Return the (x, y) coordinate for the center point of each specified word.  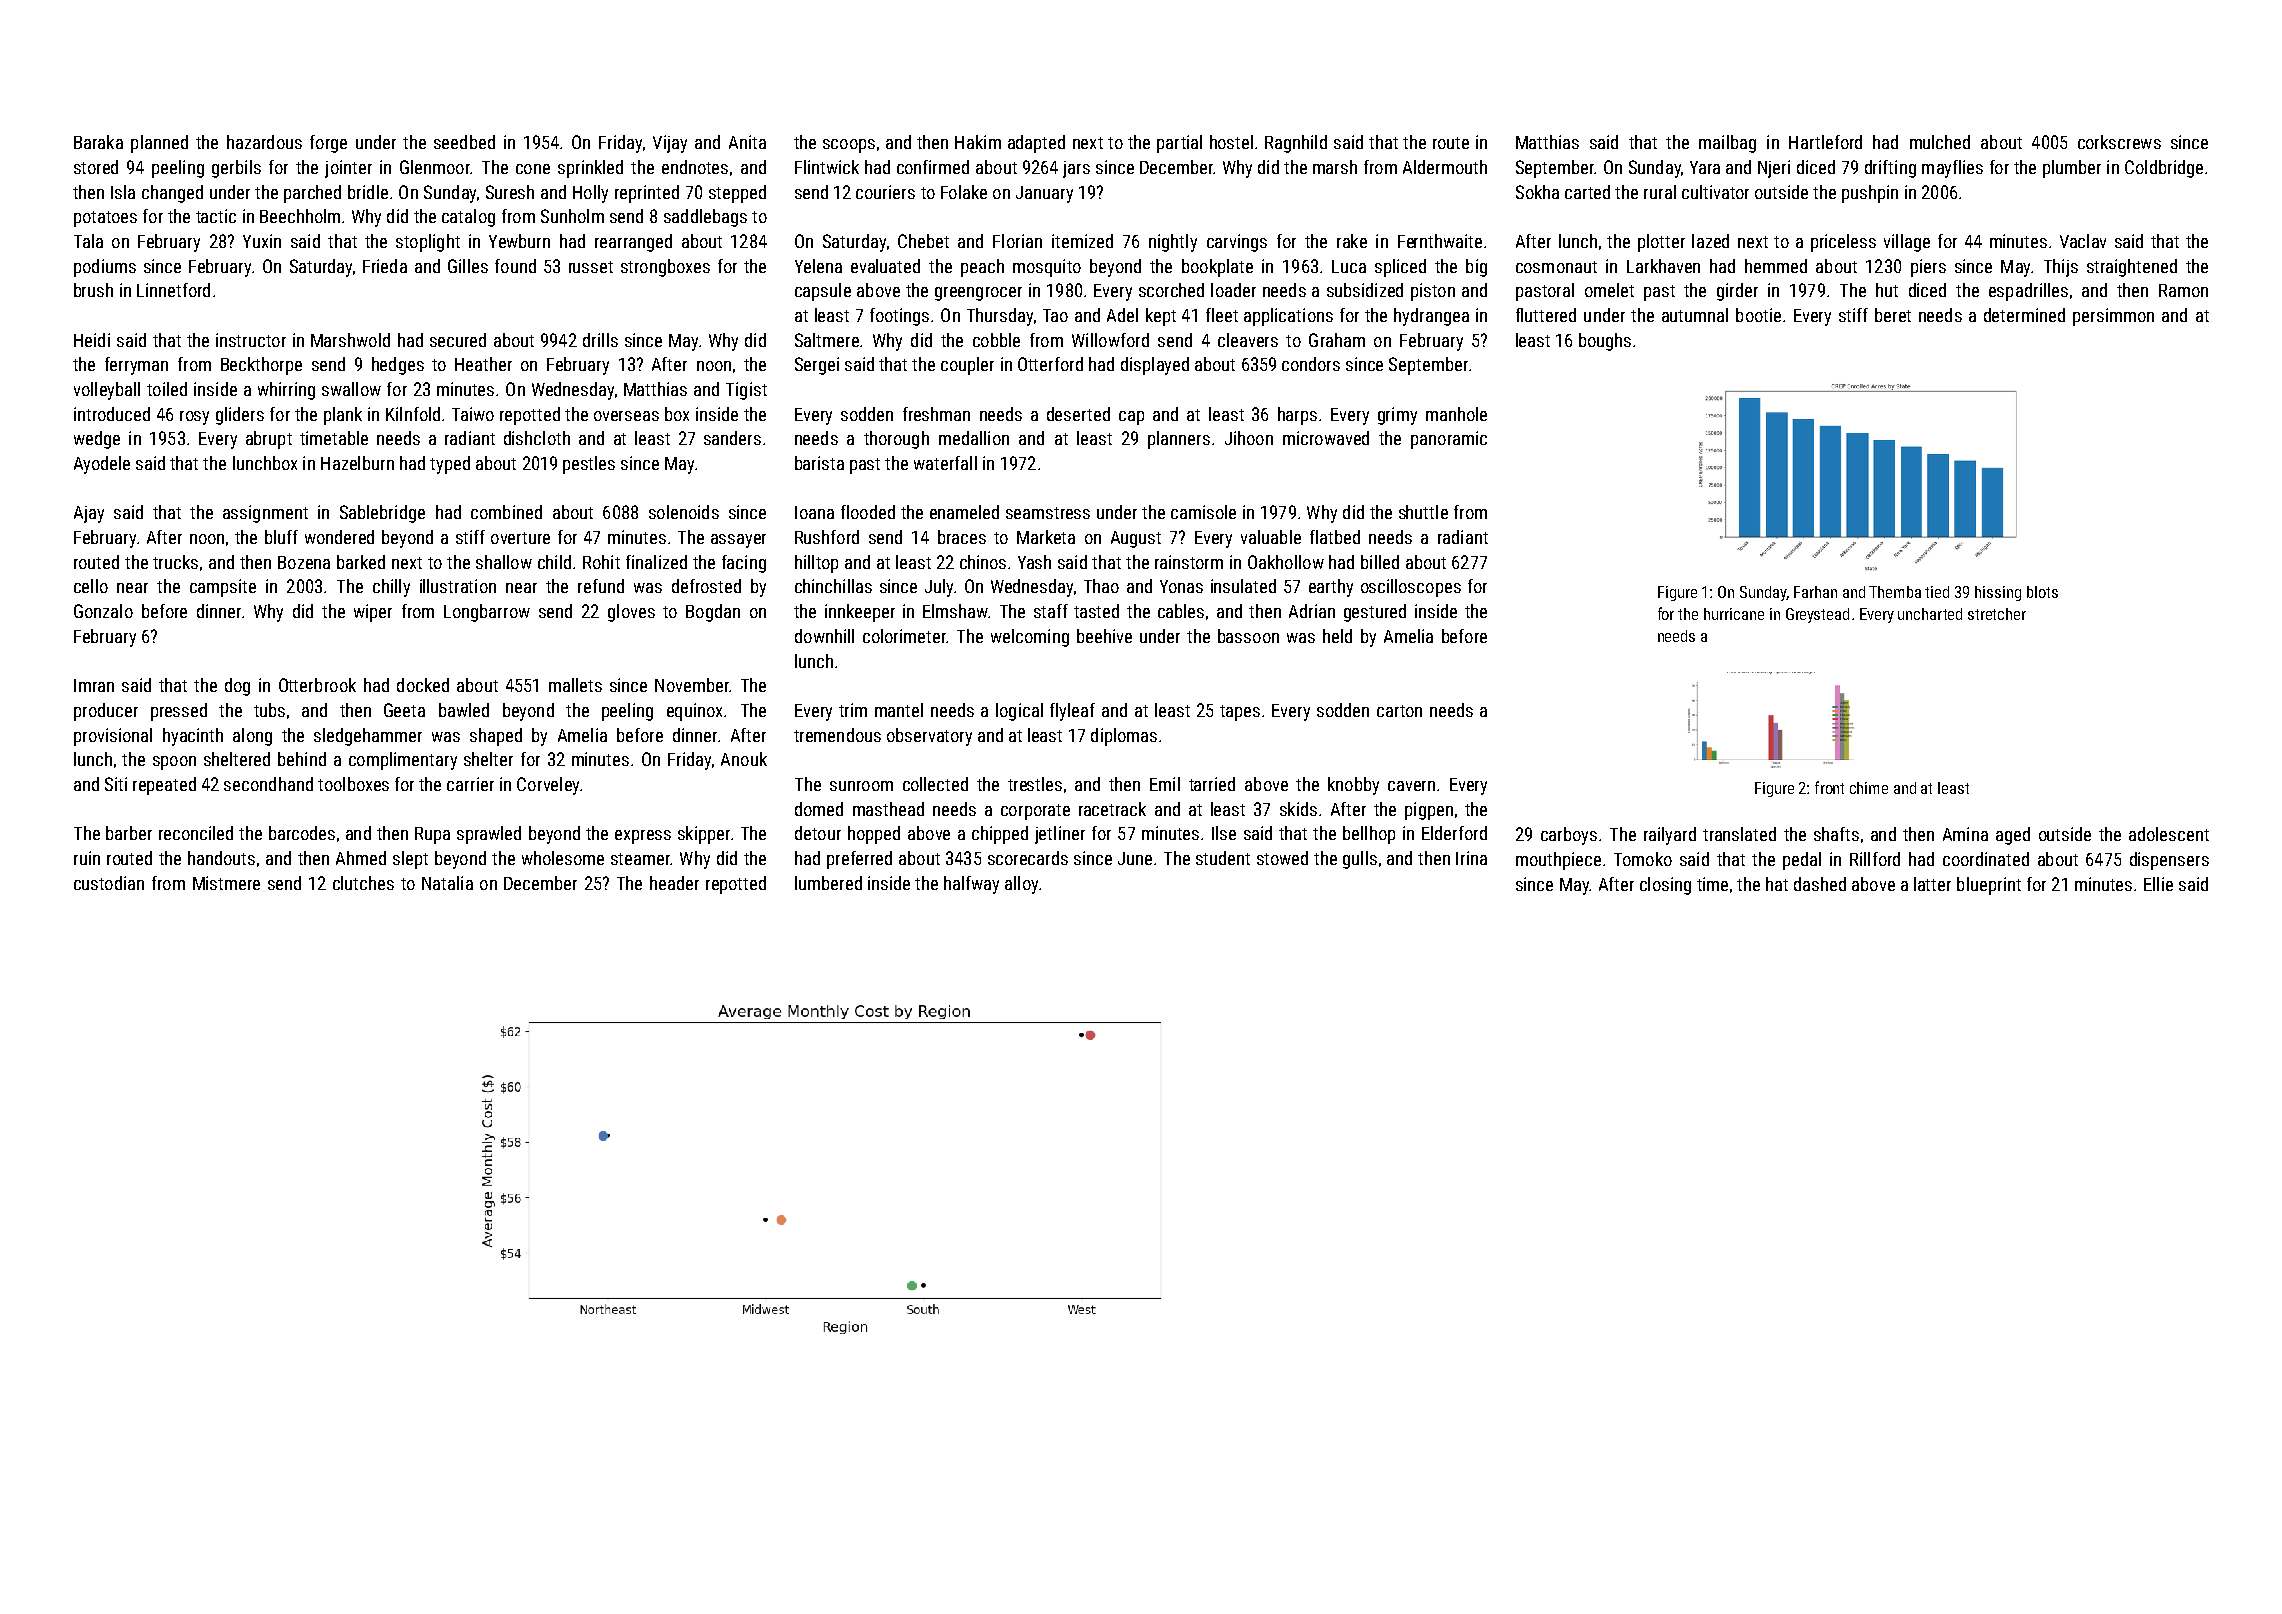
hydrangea (1431, 317)
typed (450, 465)
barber (129, 833)
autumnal (1695, 315)
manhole (1456, 414)
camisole (1203, 512)
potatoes (105, 219)
